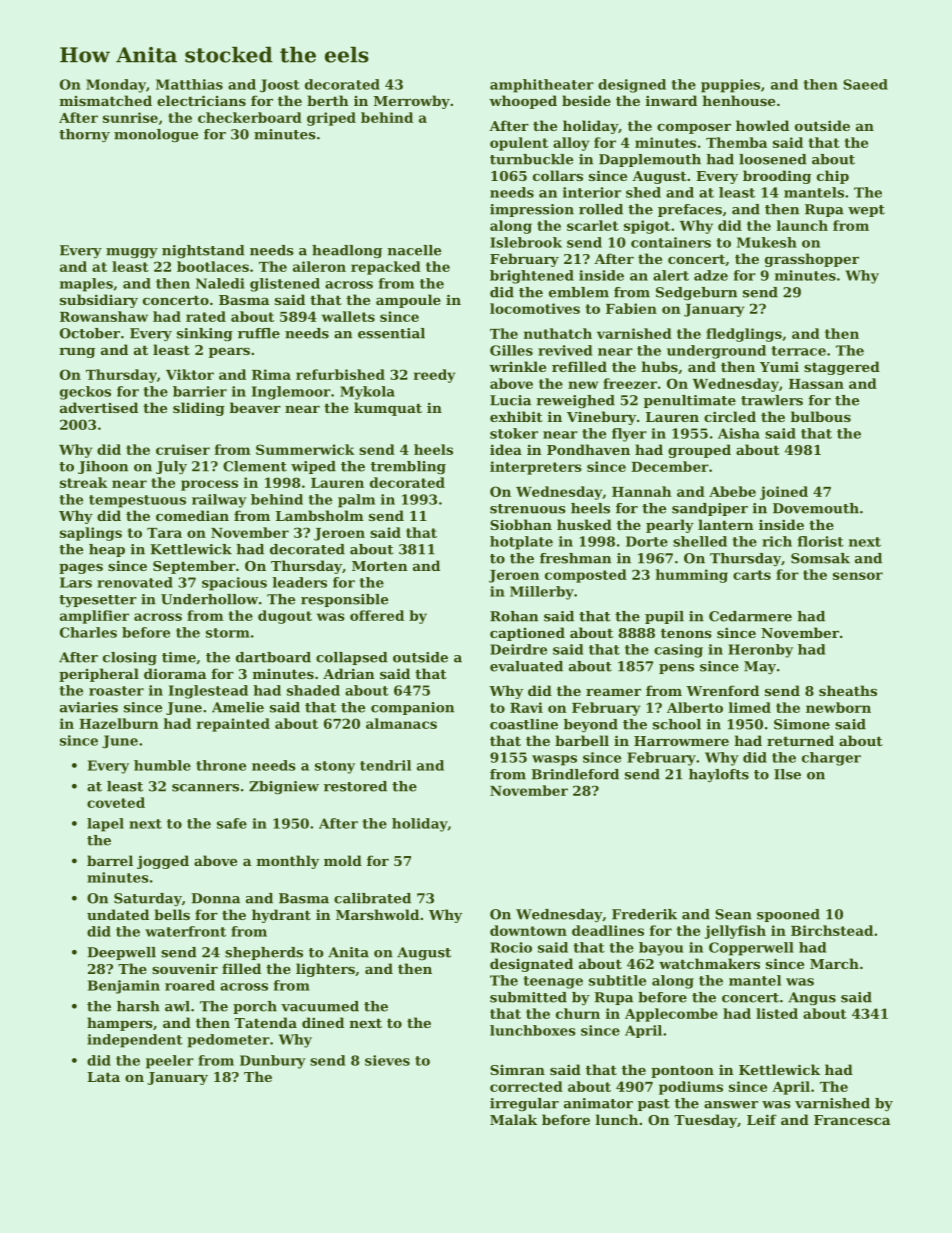  I want to click on Marshwold, so click(377, 914).
